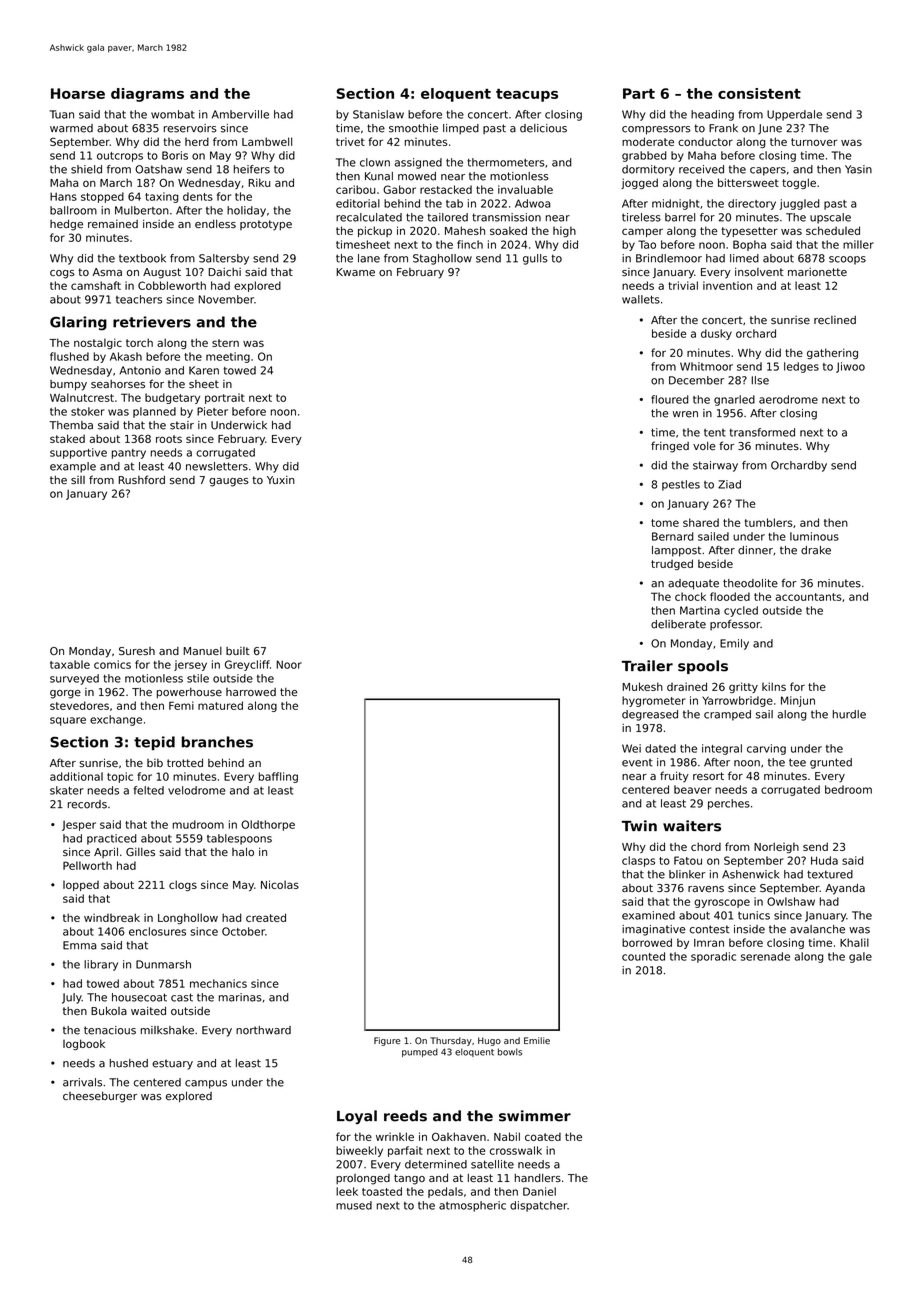  Describe the element at coordinates (405, 1116) in the image. I see `reeds` at that location.
